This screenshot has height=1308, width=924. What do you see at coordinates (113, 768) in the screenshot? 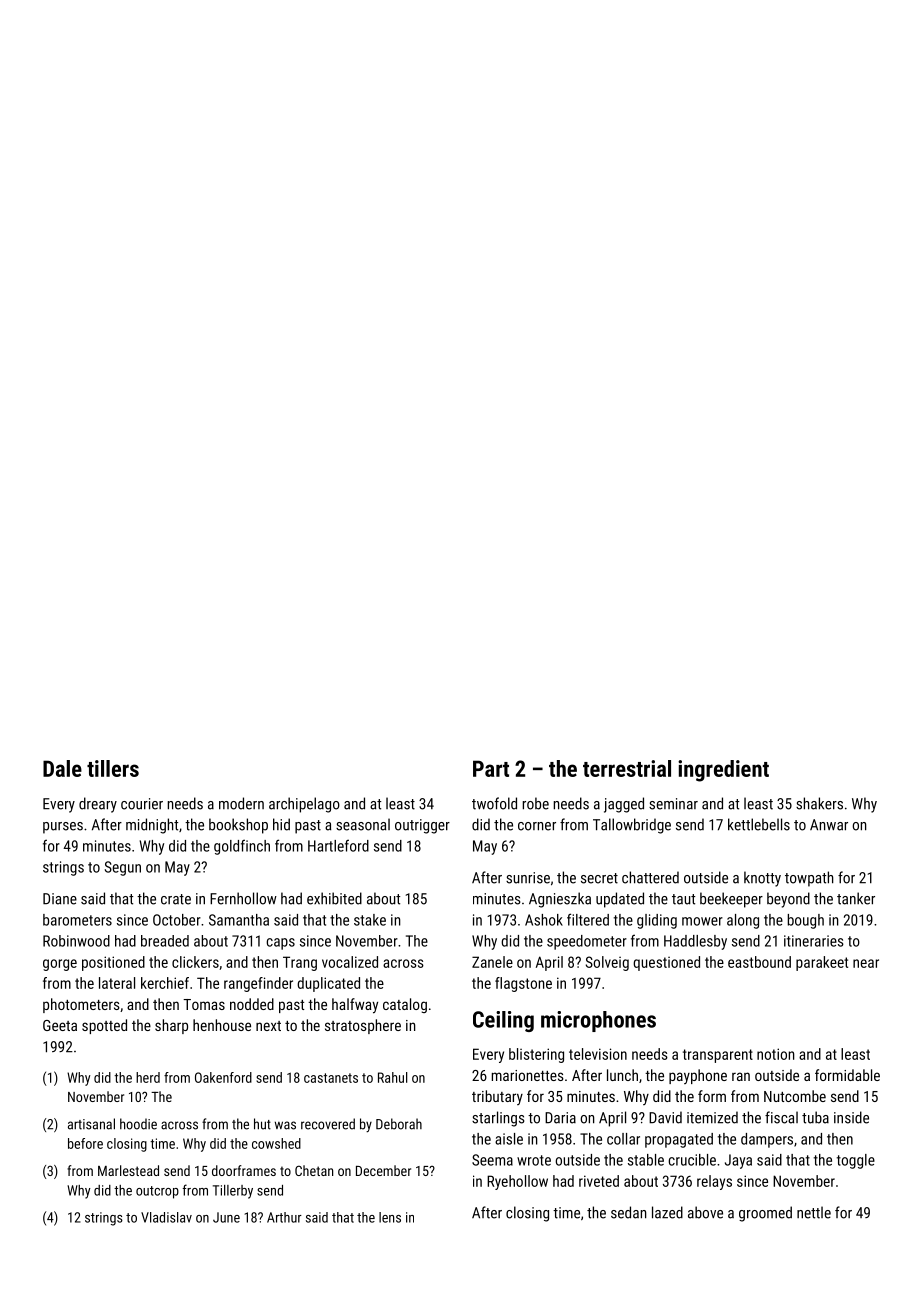
I see `tillers` at bounding box center [113, 768].
